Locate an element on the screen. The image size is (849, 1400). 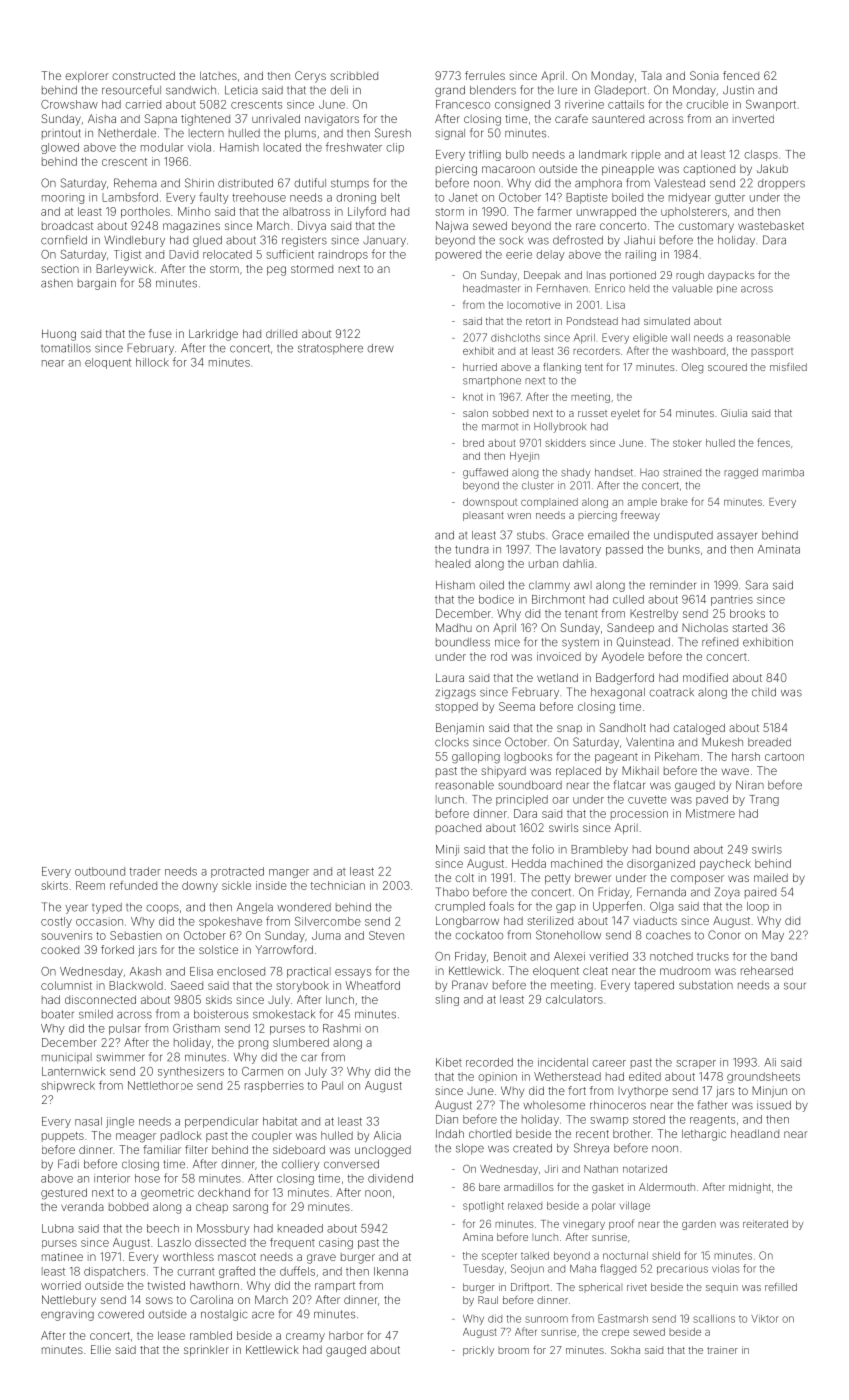
Ellie is located at coordinates (101, 1349).
